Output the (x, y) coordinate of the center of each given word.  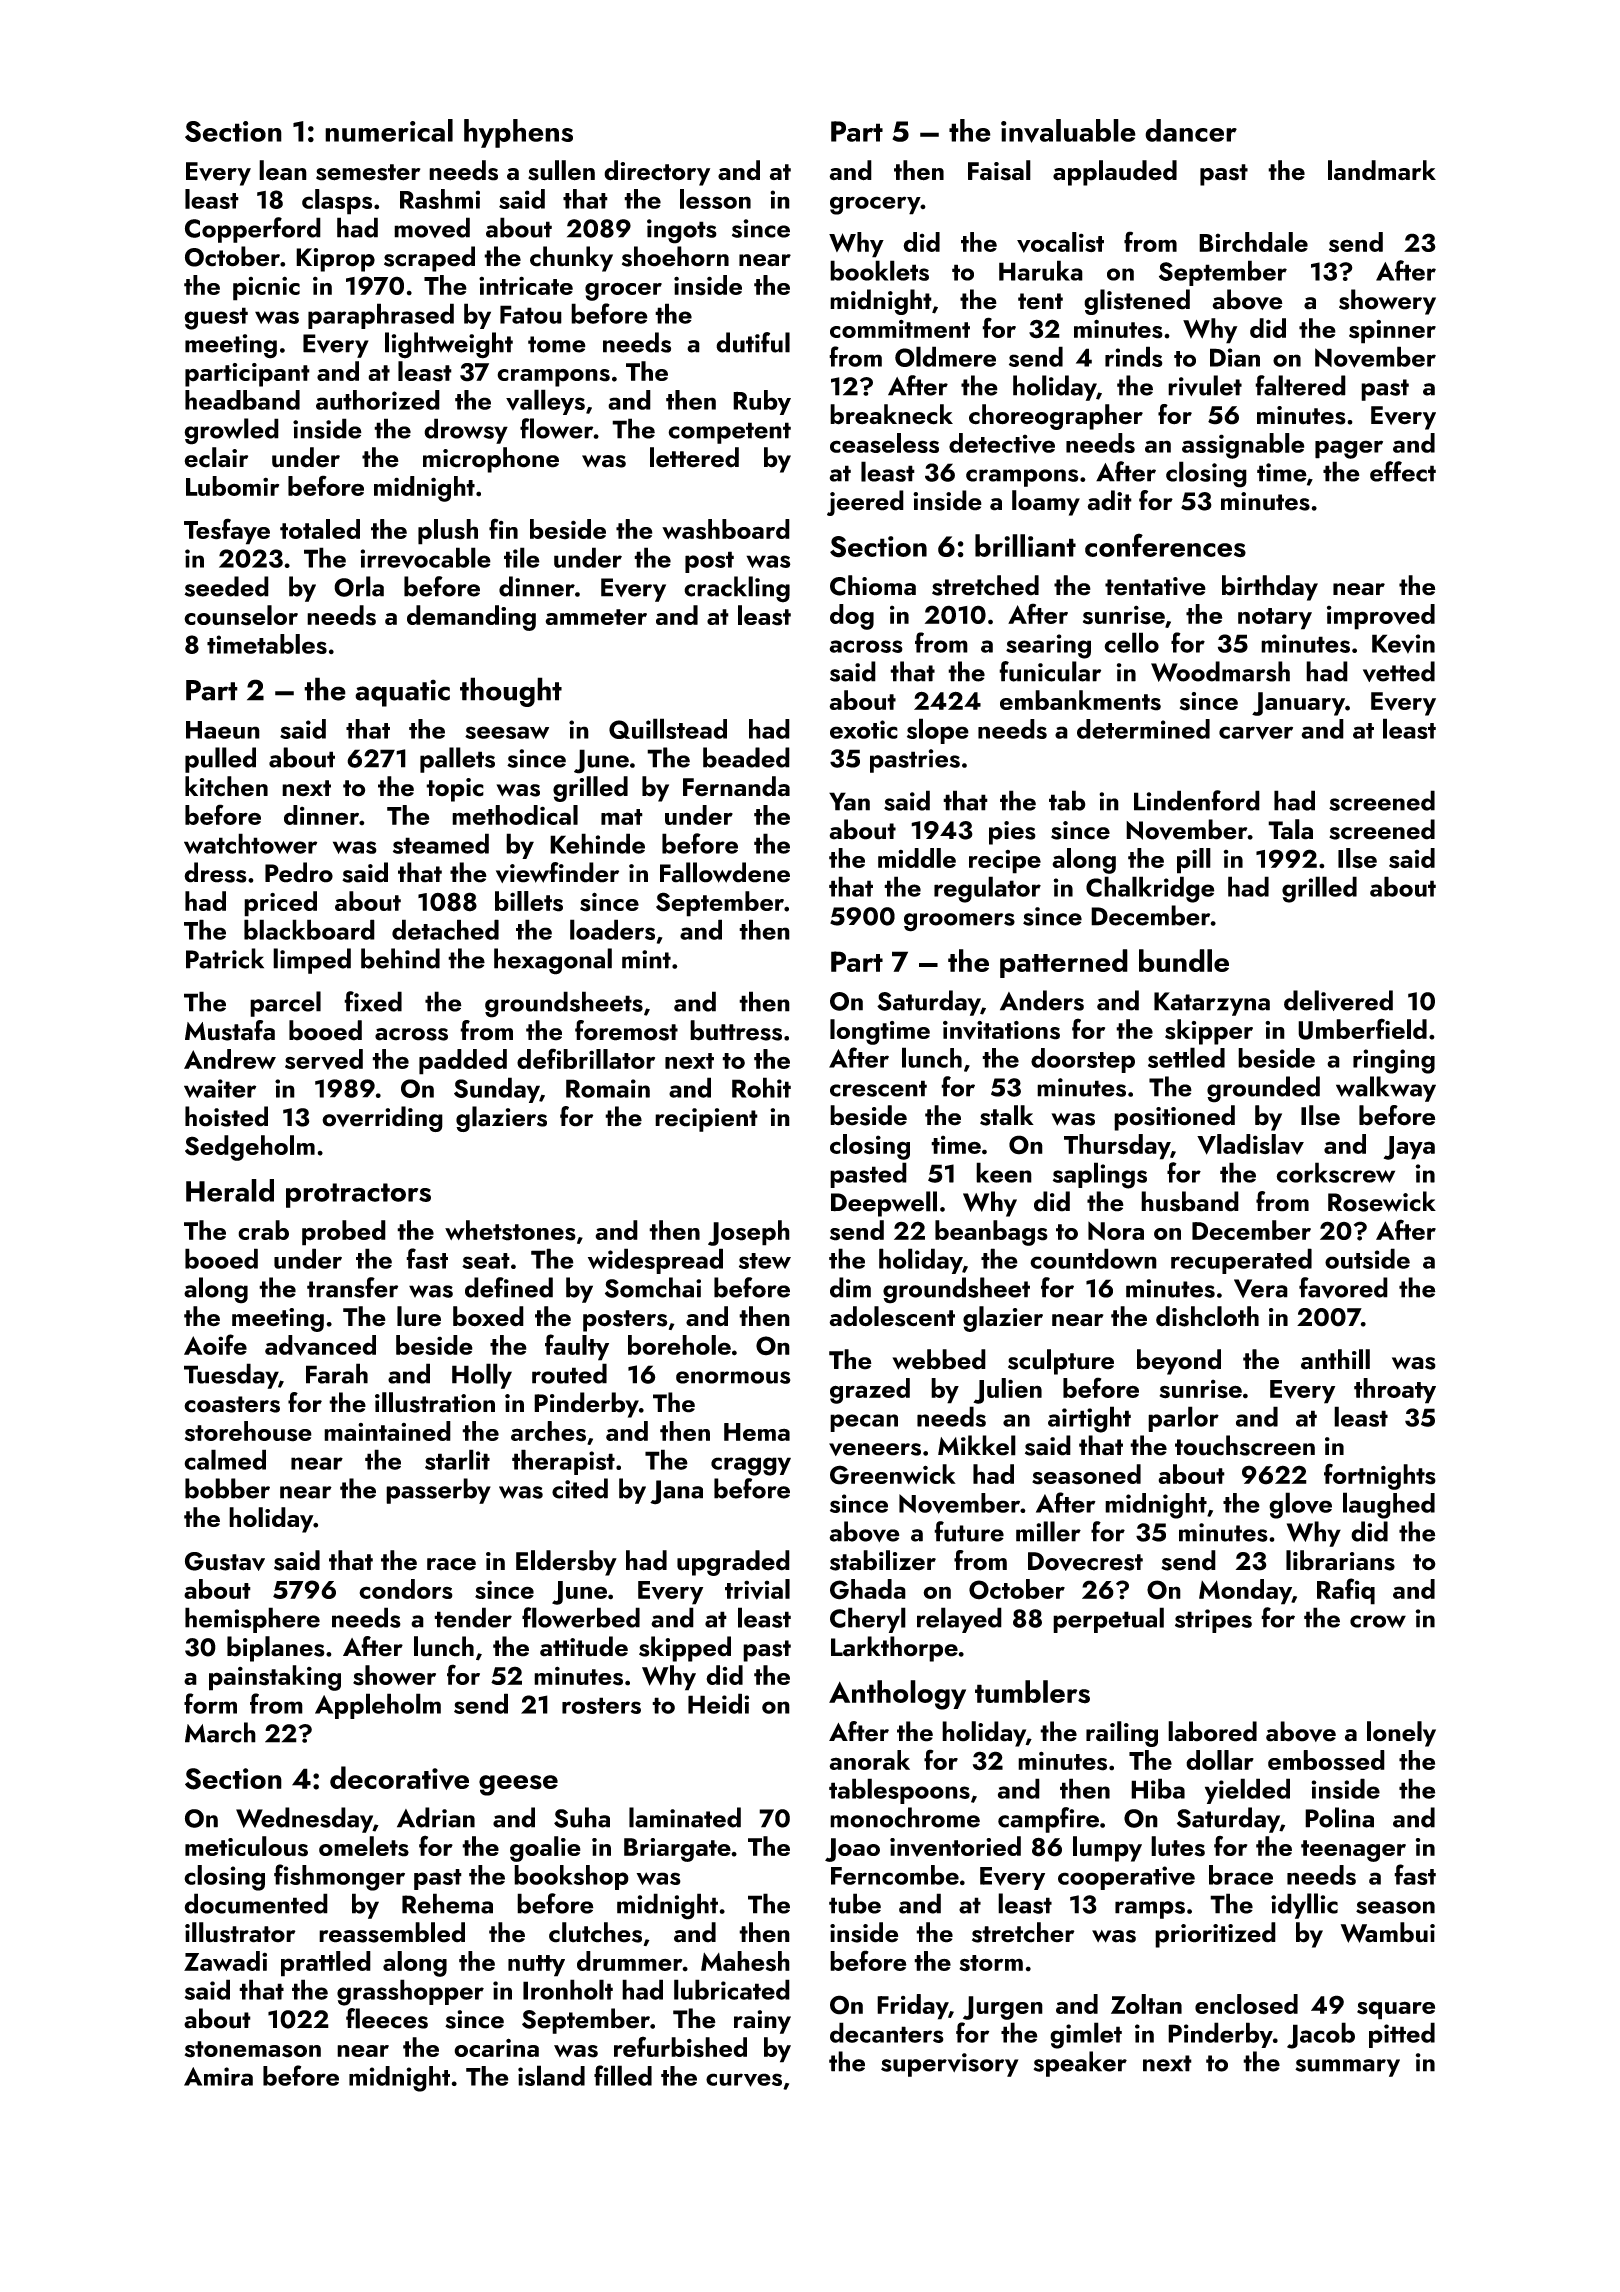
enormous (733, 1377)
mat (622, 817)
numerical (389, 130)
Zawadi (225, 1961)
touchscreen (1245, 1445)
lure (419, 1316)
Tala (1290, 829)
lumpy (1107, 1849)
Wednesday (304, 1820)
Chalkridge (1150, 889)
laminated (685, 1817)
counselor (241, 615)
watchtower (250, 843)
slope (938, 731)
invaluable (1068, 131)
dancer (1191, 130)
